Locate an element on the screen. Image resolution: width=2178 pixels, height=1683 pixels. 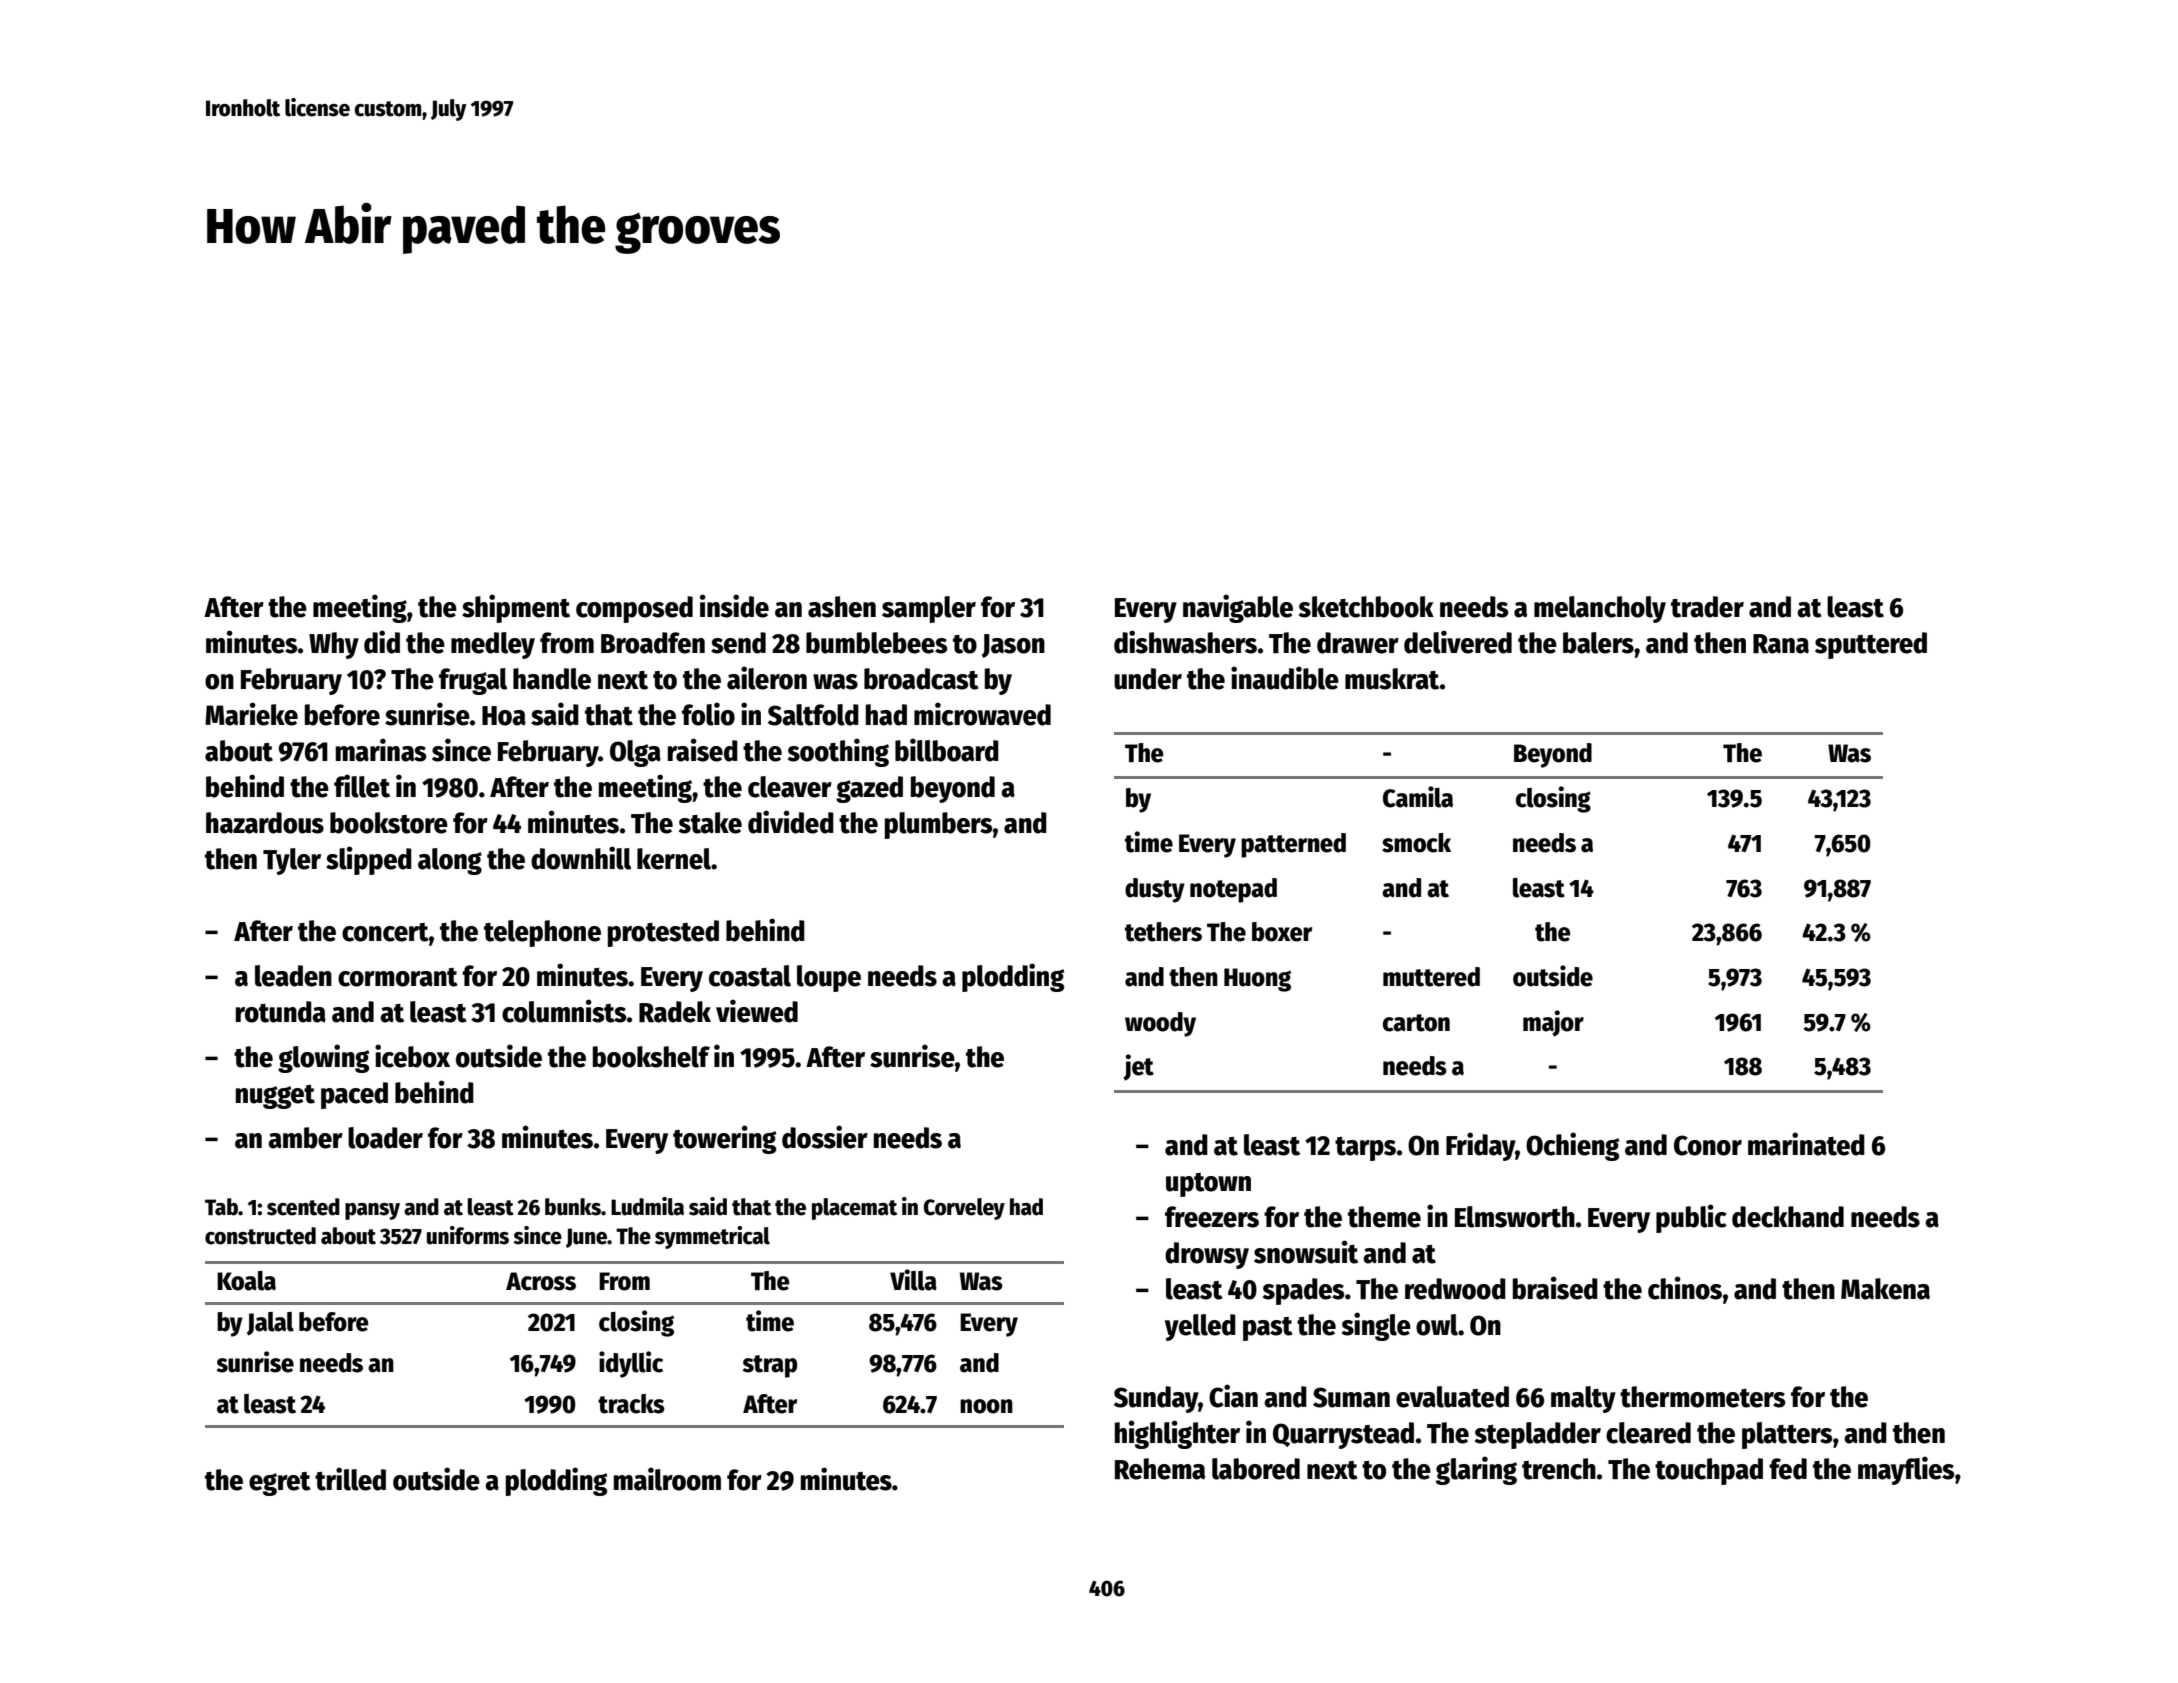
Villa is located at coordinates (913, 1280).
